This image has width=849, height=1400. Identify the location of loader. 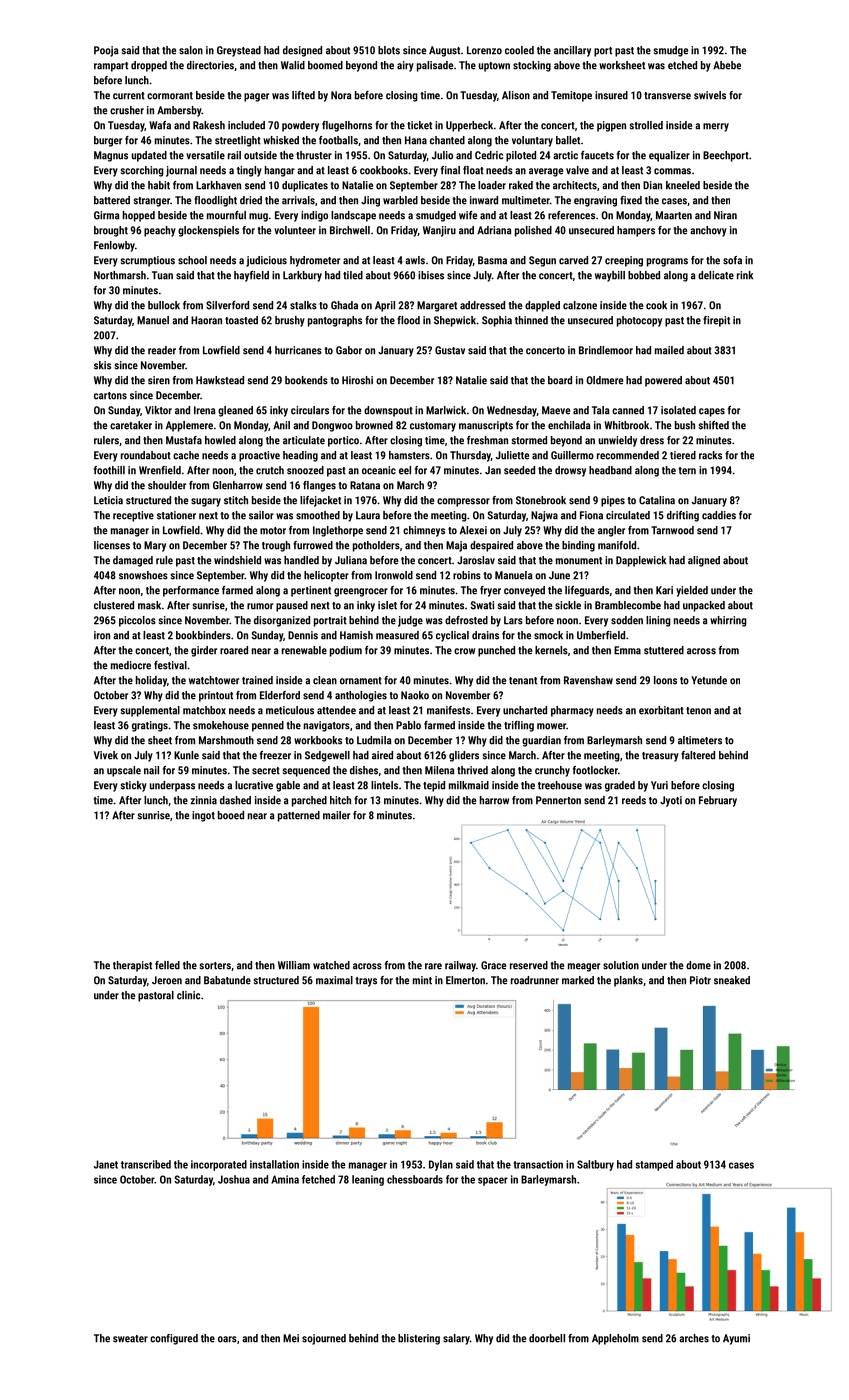
(492, 185).
